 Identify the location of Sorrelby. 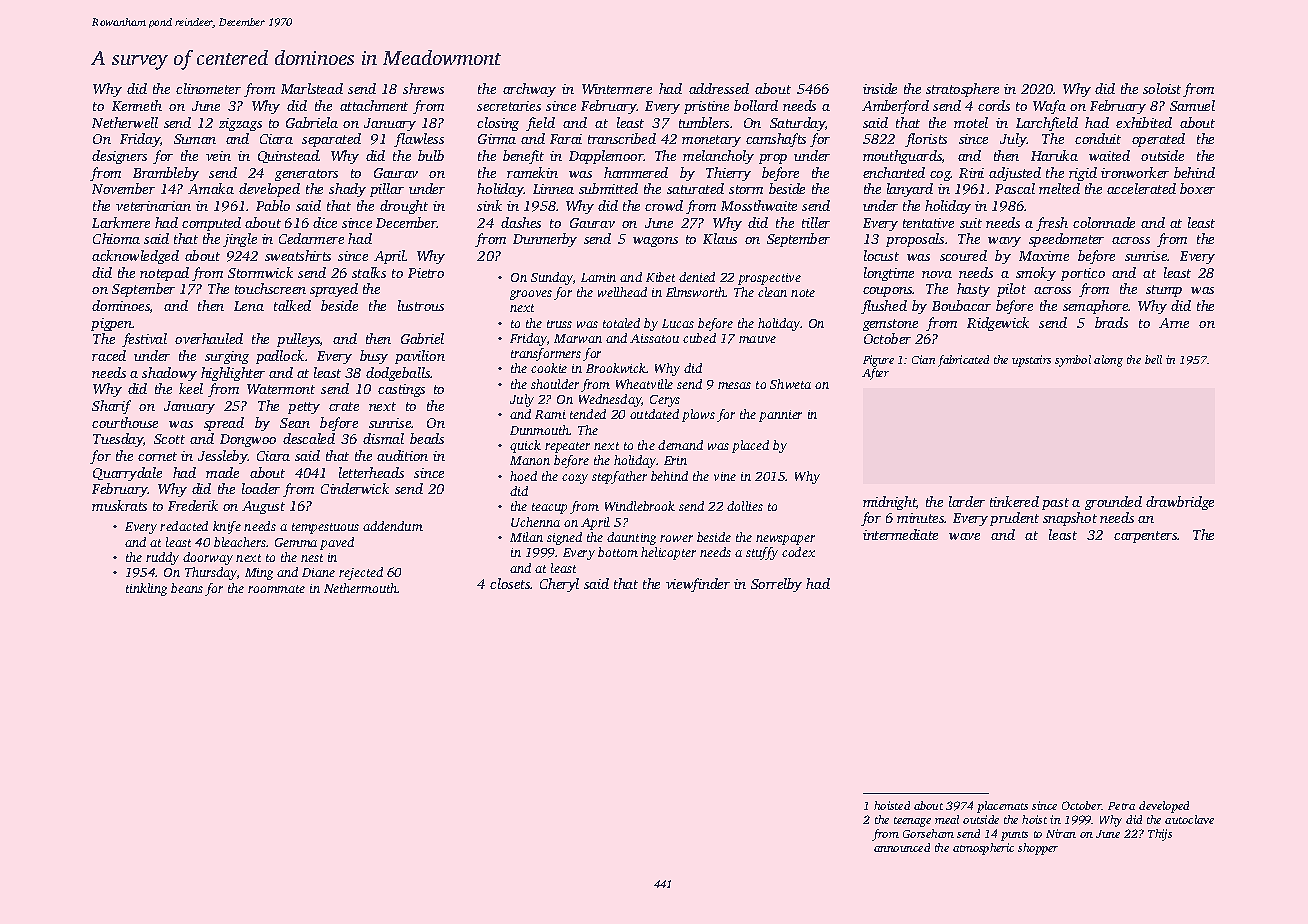
(776, 585).
